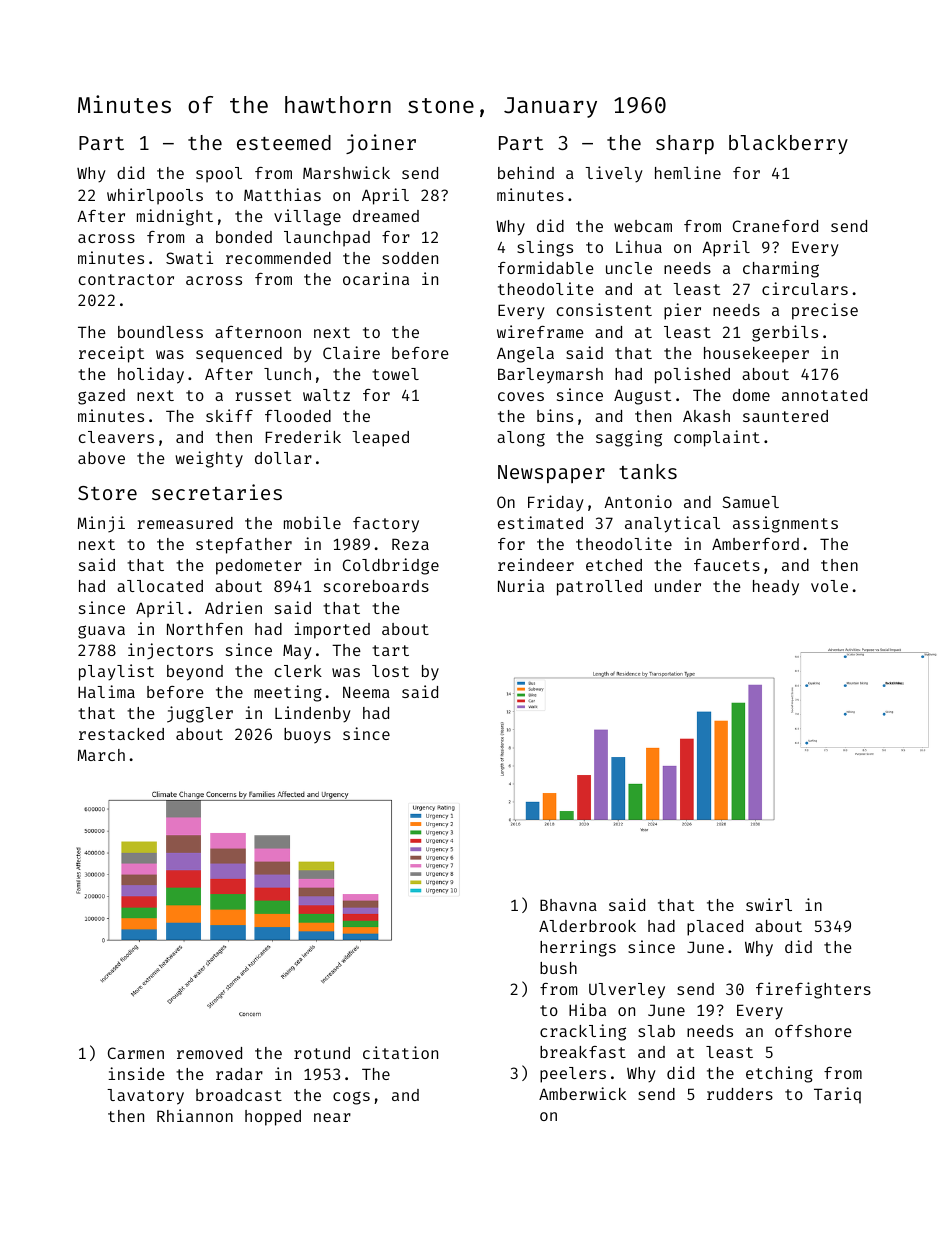  Describe the element at coordinates (327, 239) in the screenshot. I see `launchpad` at that location.
